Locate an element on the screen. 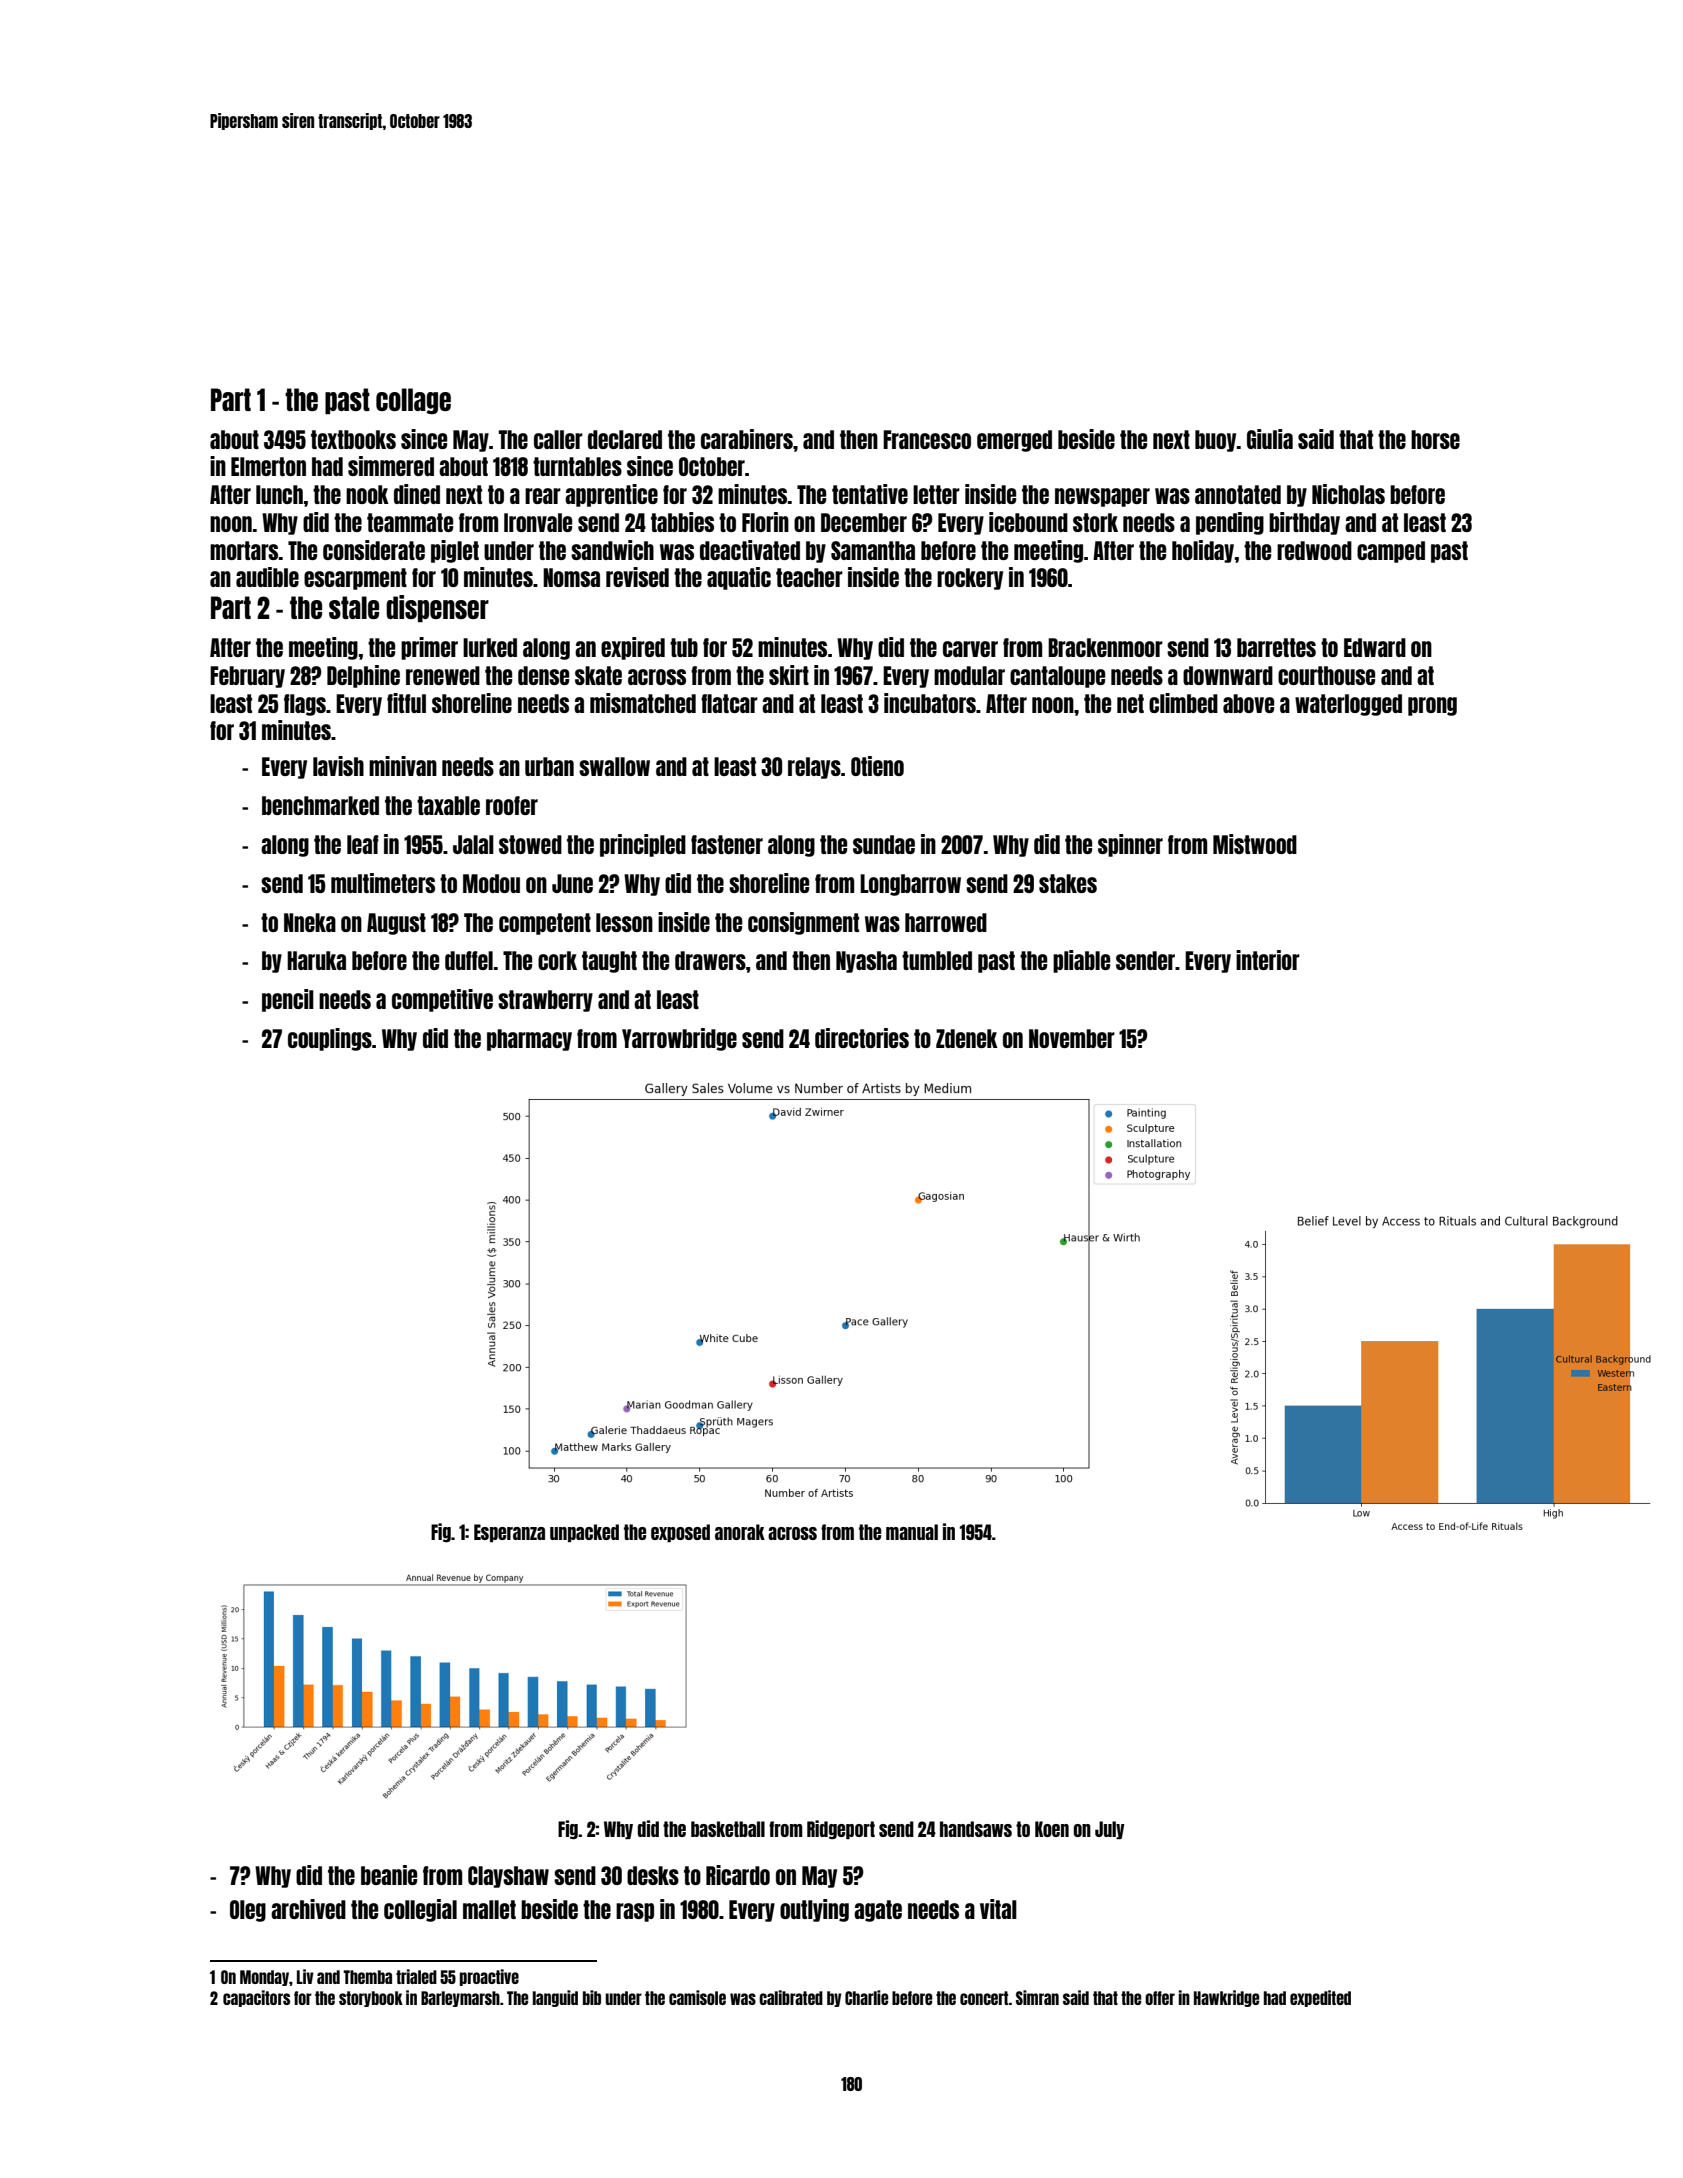 Image resolution: width=1683 pixels, height=2178 pixels. manual is located at coordinates (912, 1532).
